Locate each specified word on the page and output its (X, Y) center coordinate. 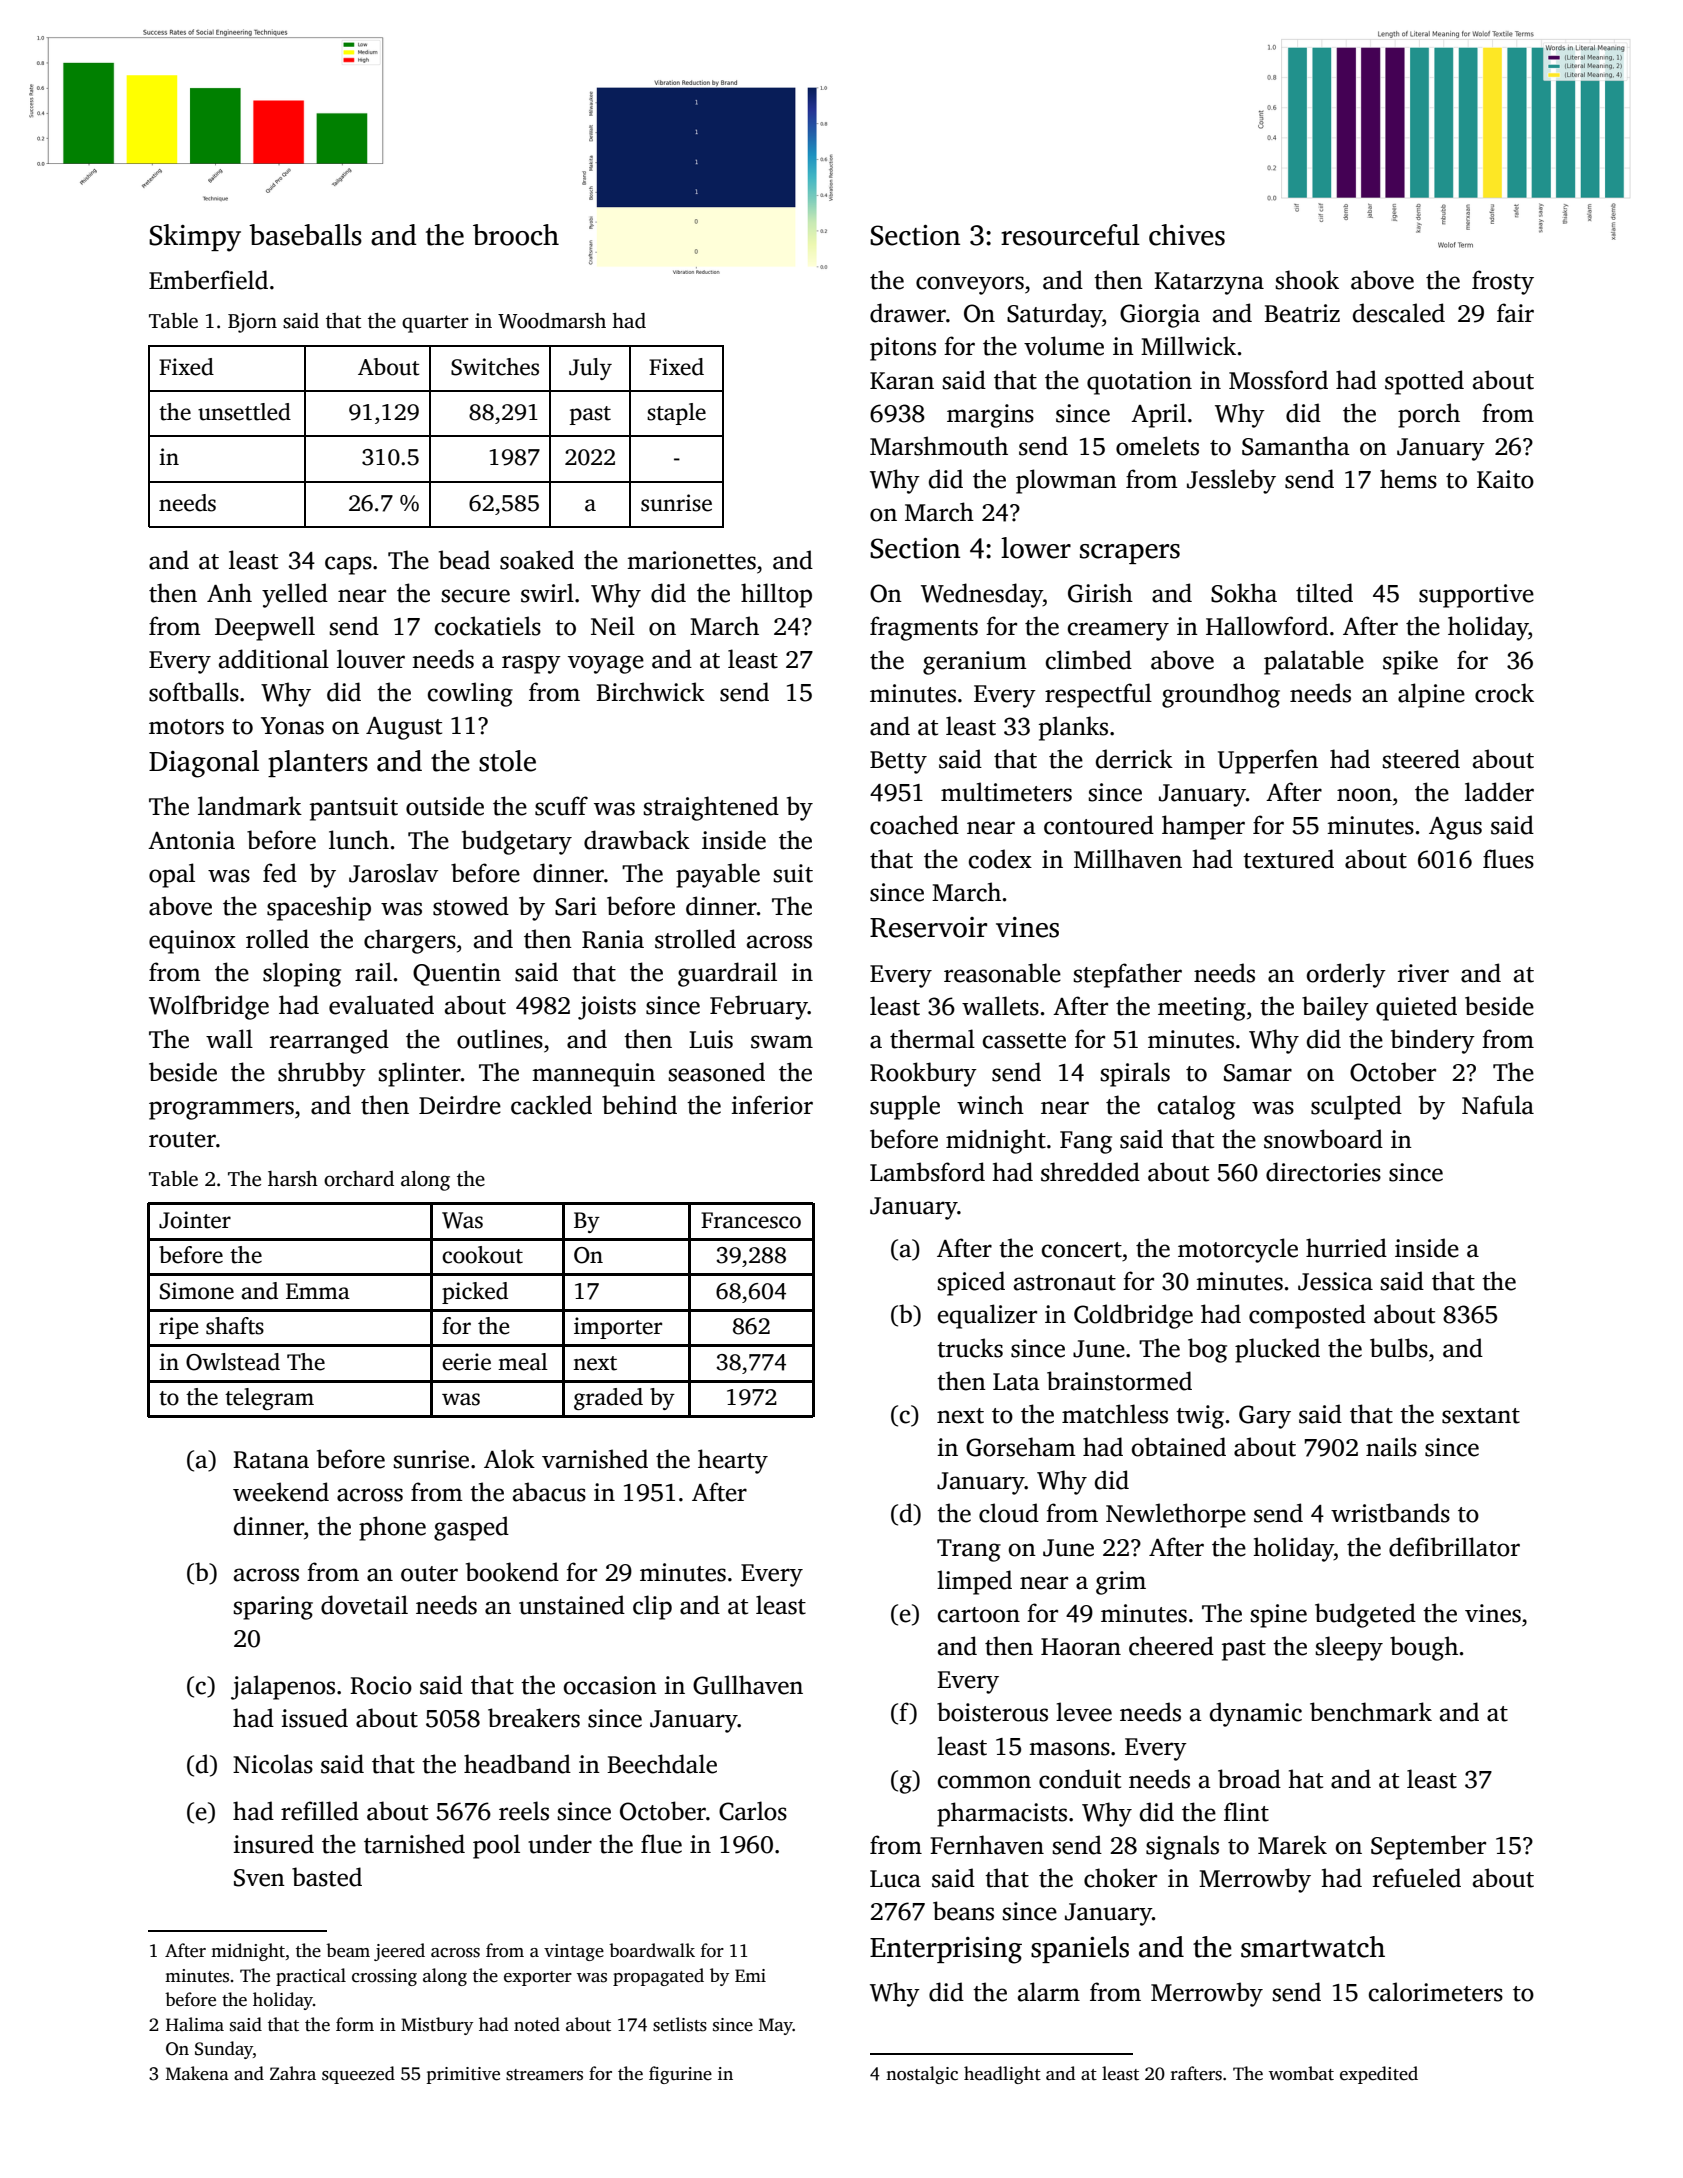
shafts (235, 1326)
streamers (544, 2075)
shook (1307, 280)
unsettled (244, 412)
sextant (1481, 1416)
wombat (1301, 2073)
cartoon (979, 1615)
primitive (463, 2075)
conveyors (970, 285)
